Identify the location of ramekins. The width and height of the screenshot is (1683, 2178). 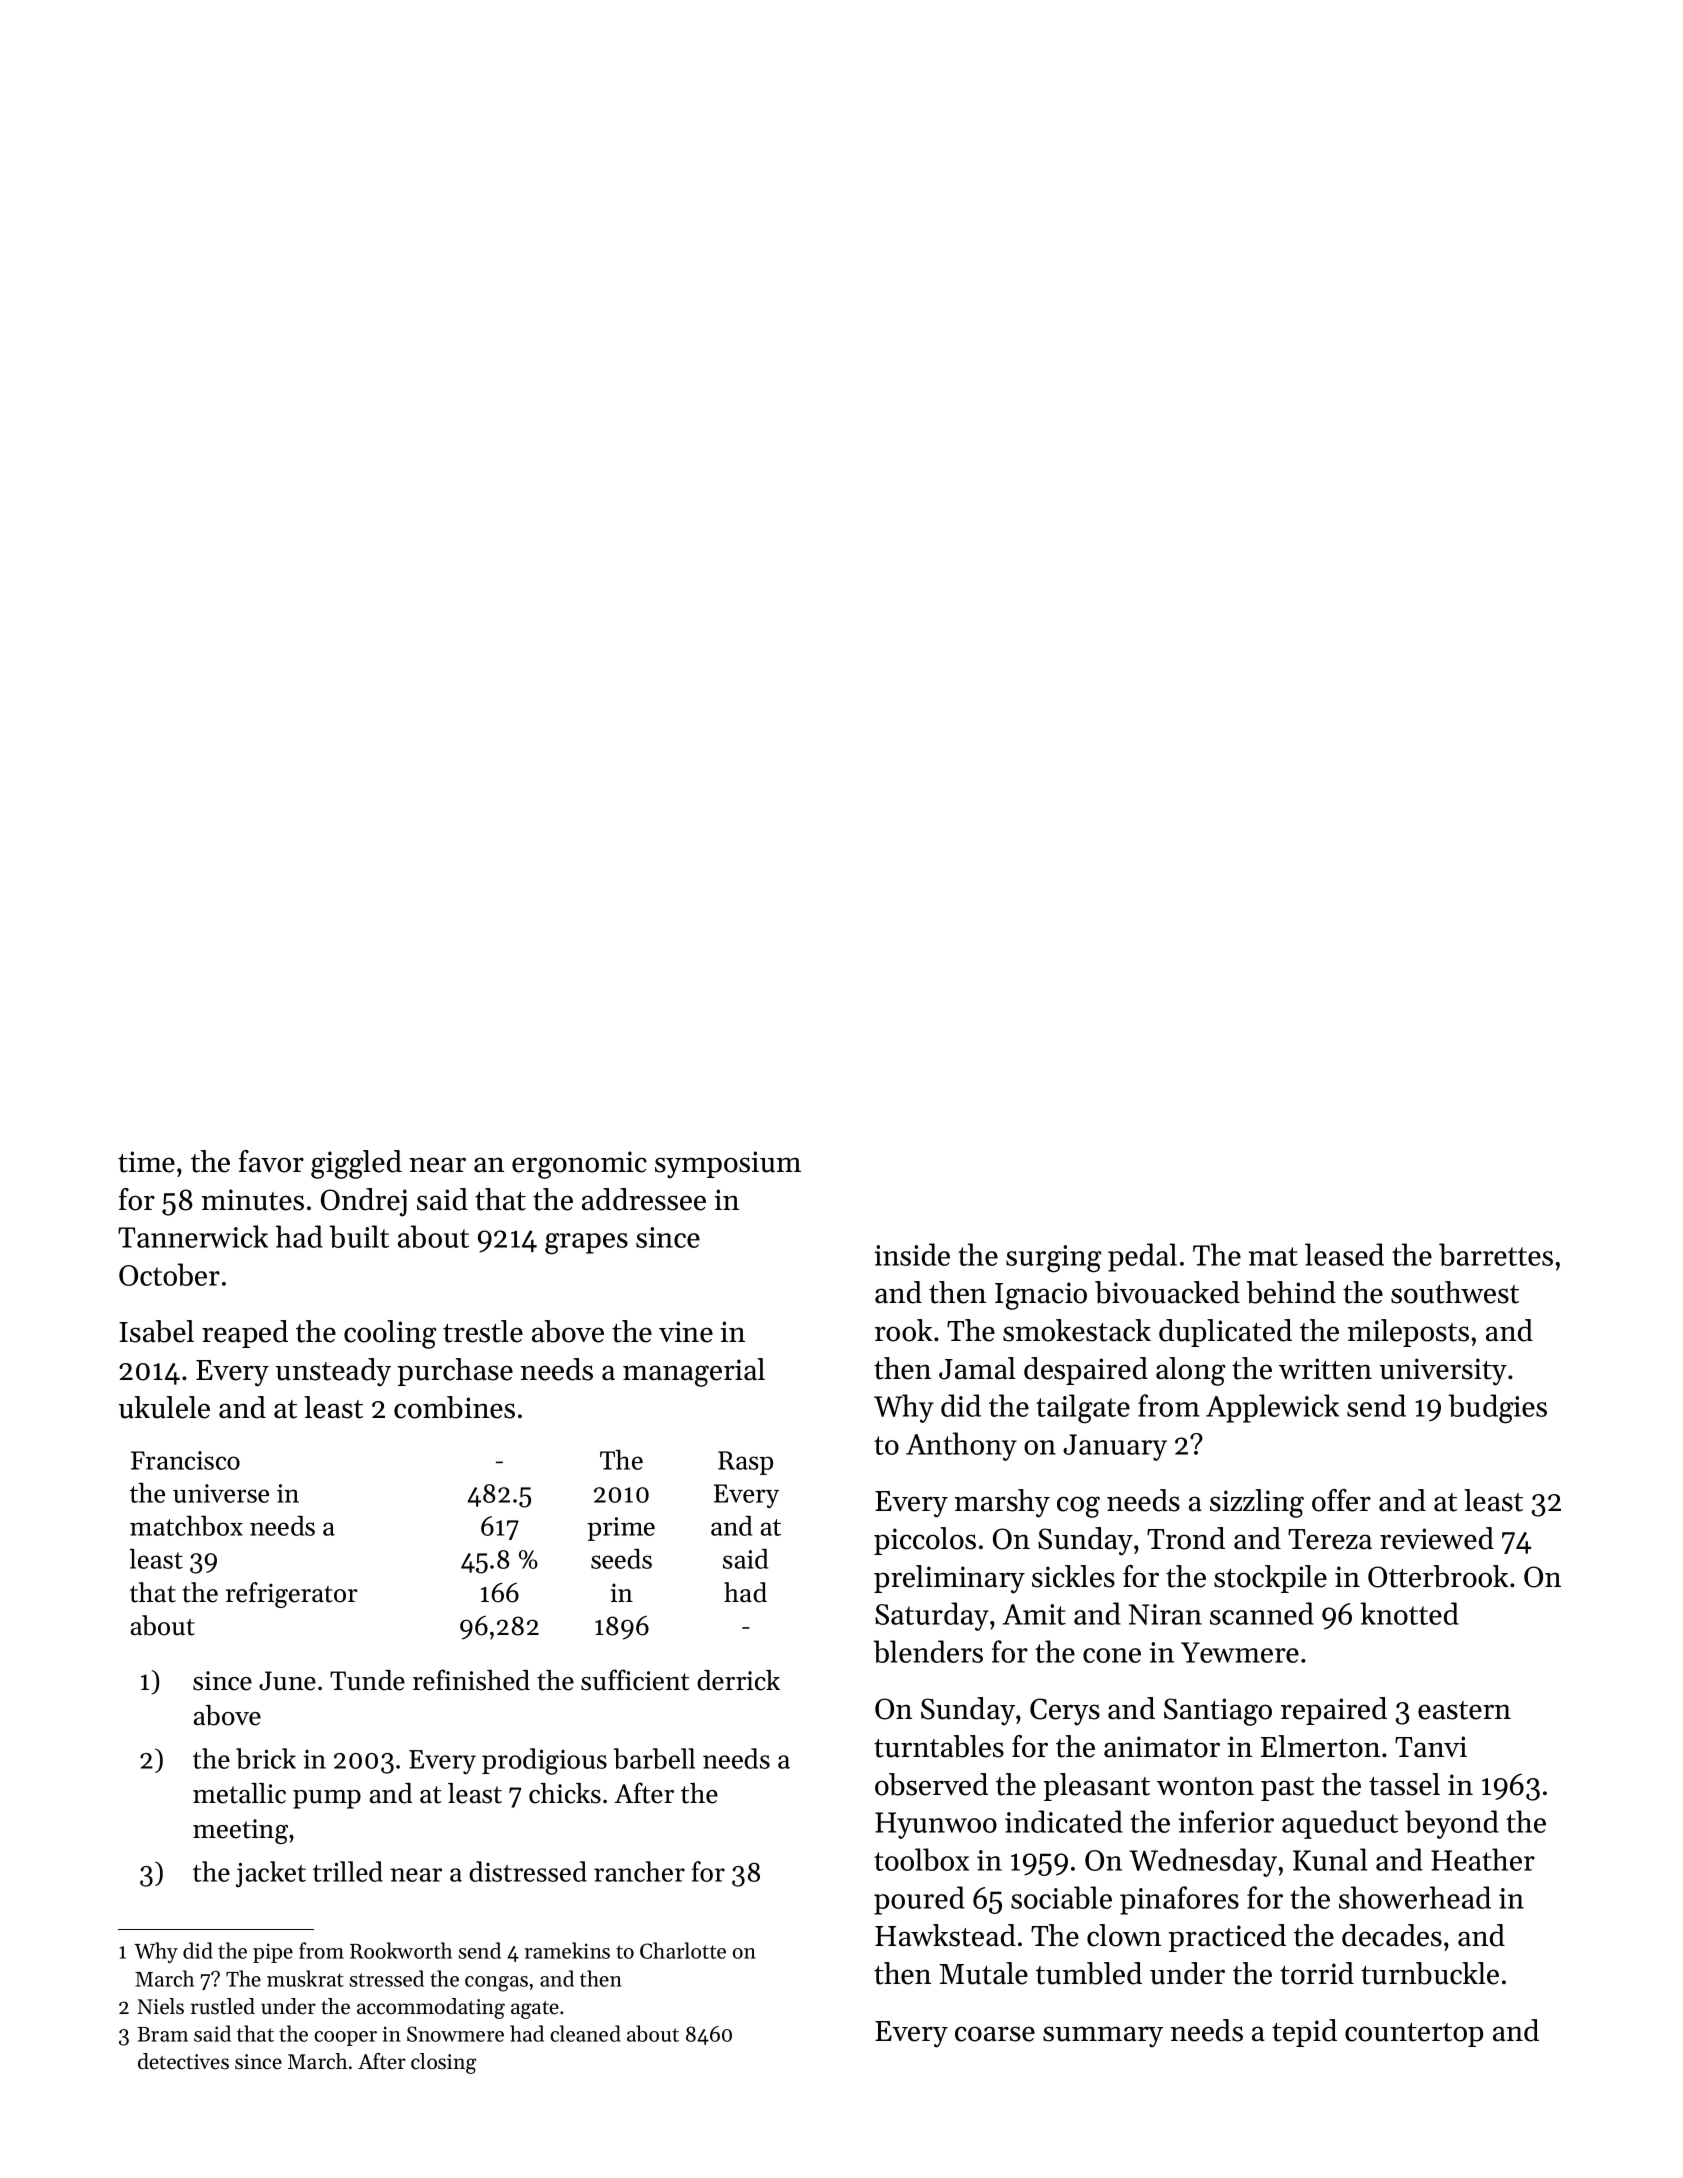
(567, 1950).
